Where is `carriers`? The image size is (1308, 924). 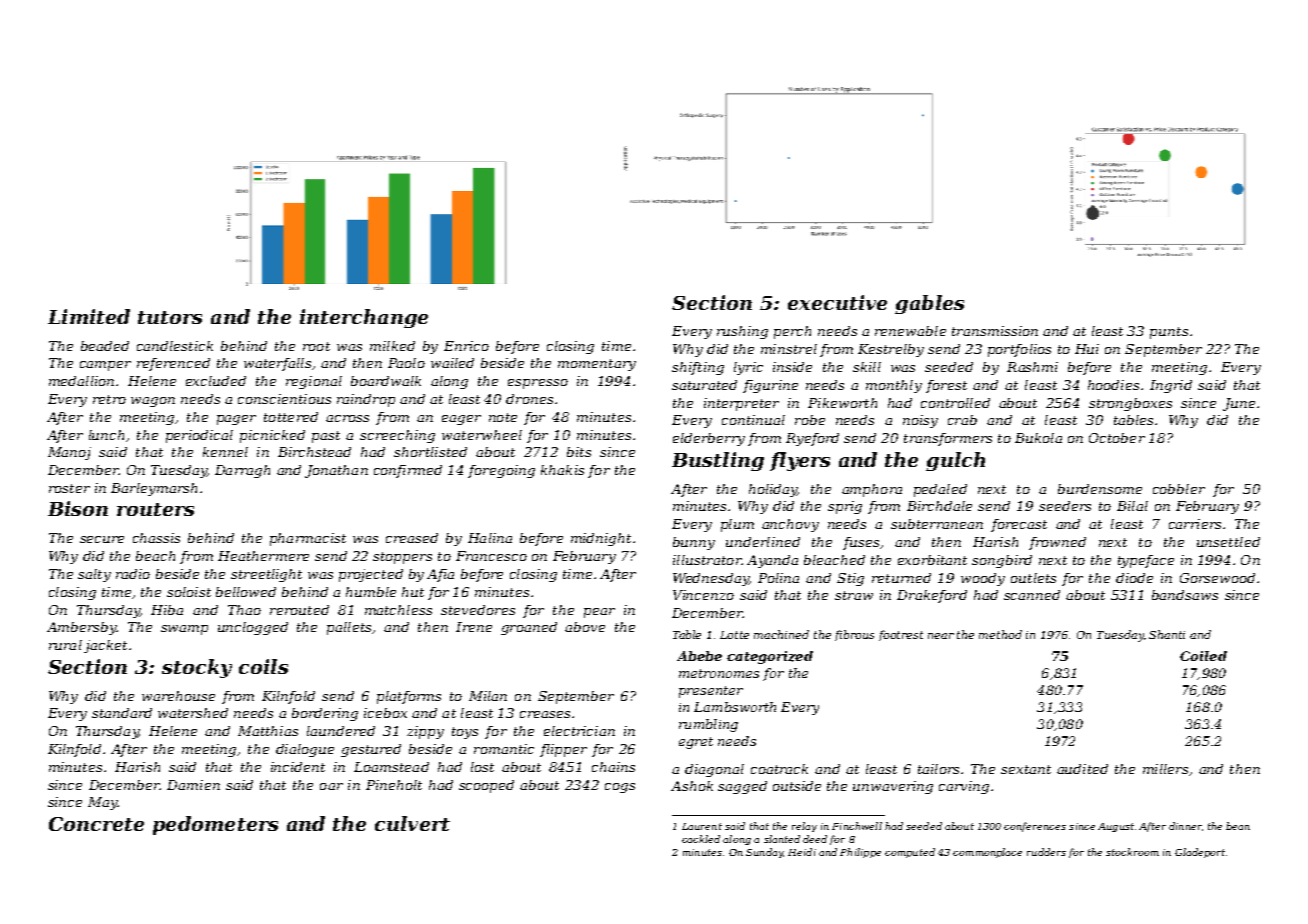 carriers is located at coordinates (1195, 524).
